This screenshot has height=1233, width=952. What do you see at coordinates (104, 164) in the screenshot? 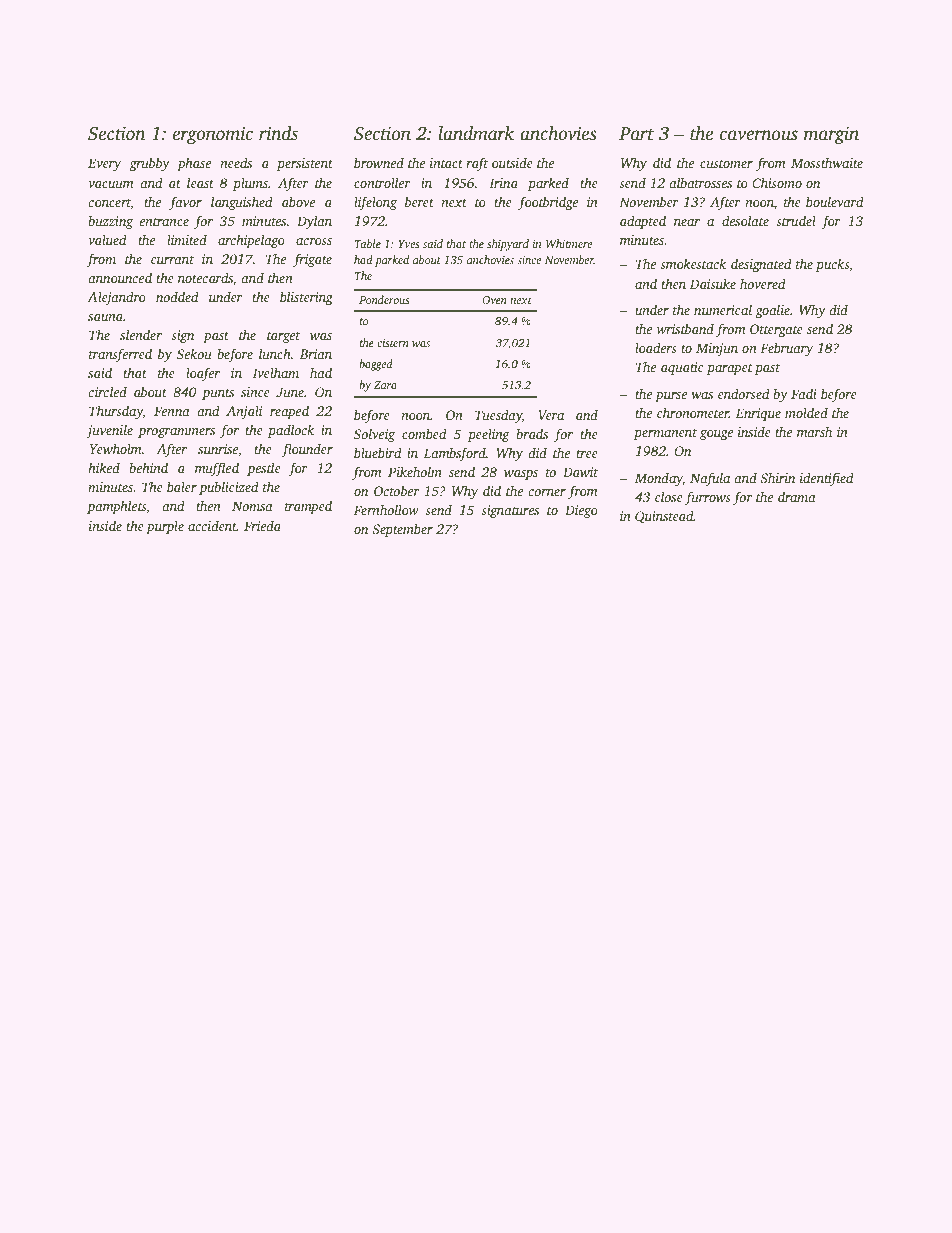
I see `Every` at bounding box center [104, 164].
